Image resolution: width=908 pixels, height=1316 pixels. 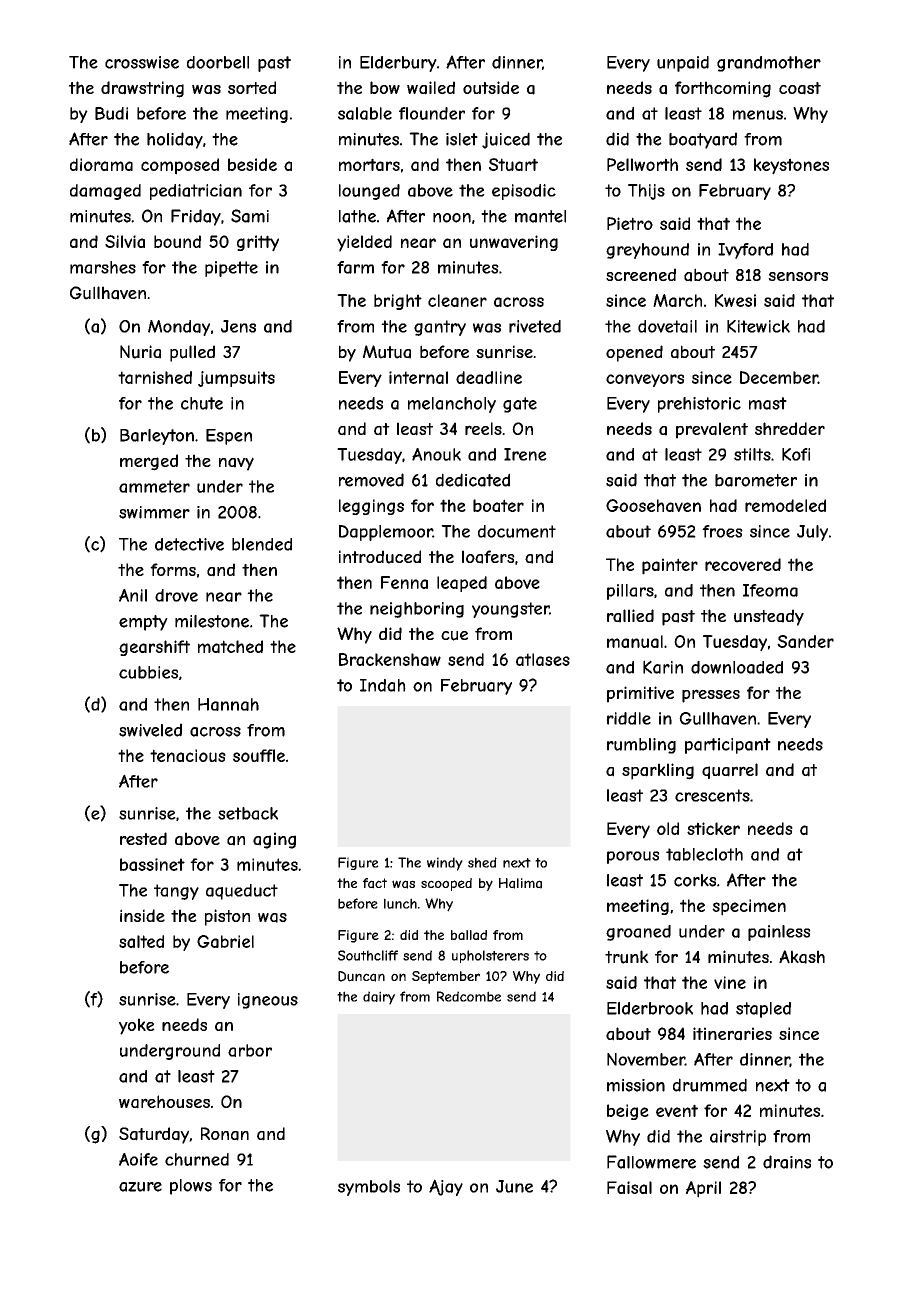 What do you see at coordinates (383, 685) in the document?
I see `Indah` at bounding box center [383, 685].
